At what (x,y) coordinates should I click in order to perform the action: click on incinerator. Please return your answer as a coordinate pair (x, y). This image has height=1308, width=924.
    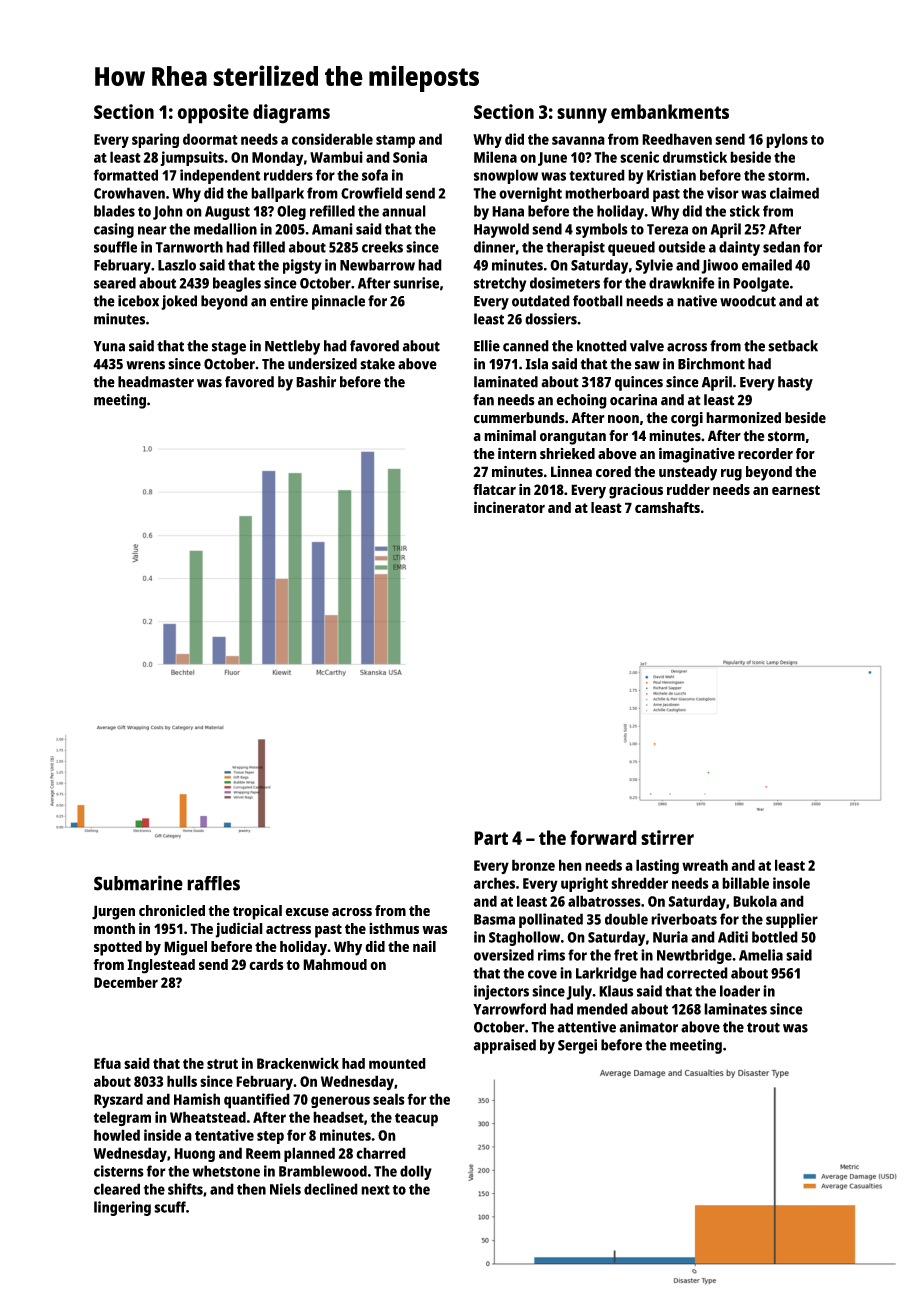
    Looking at the image, I should click on (509, 507).
